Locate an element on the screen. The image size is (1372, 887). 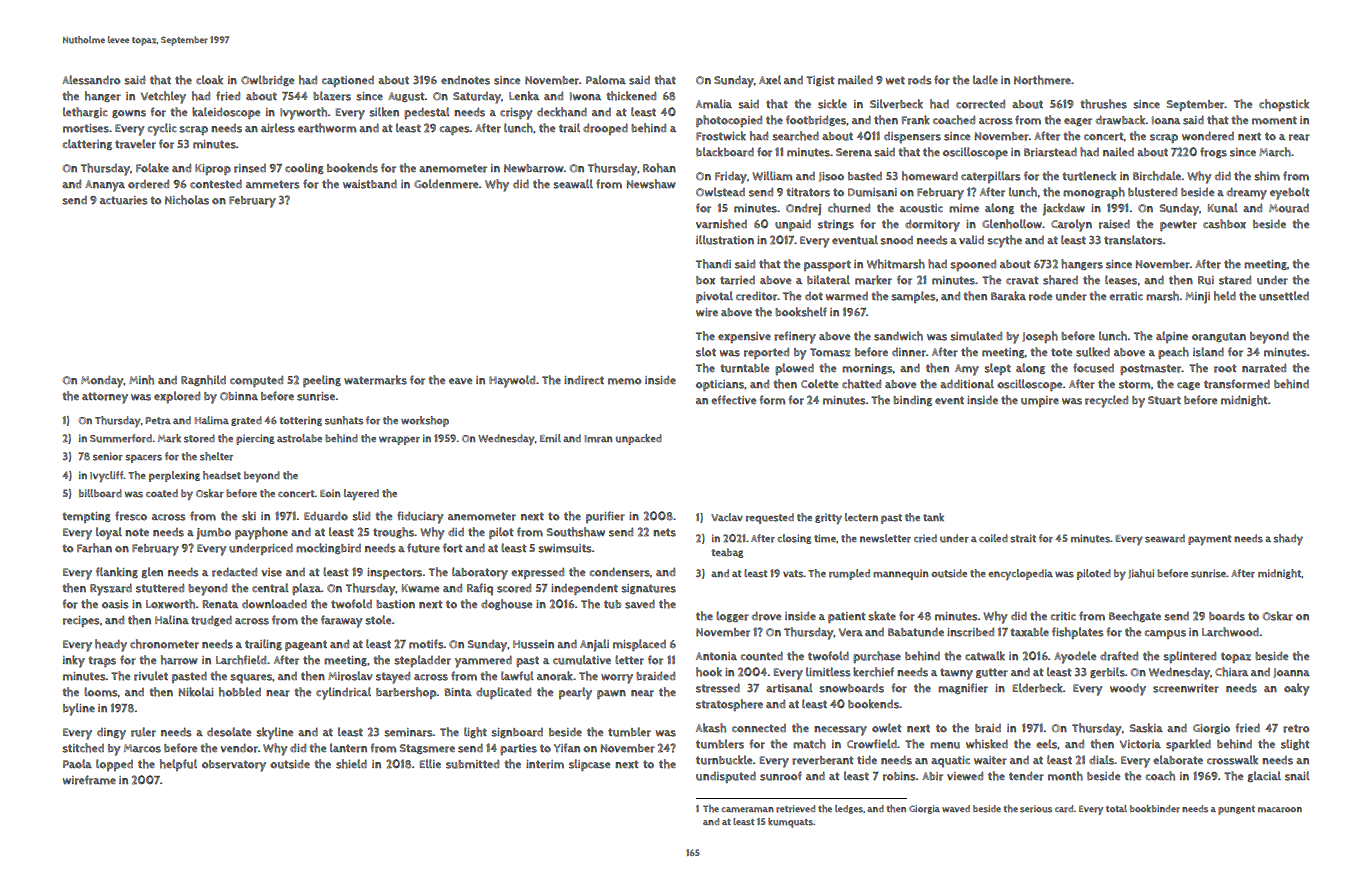
actuaries is located at coordinates (124, 200).
